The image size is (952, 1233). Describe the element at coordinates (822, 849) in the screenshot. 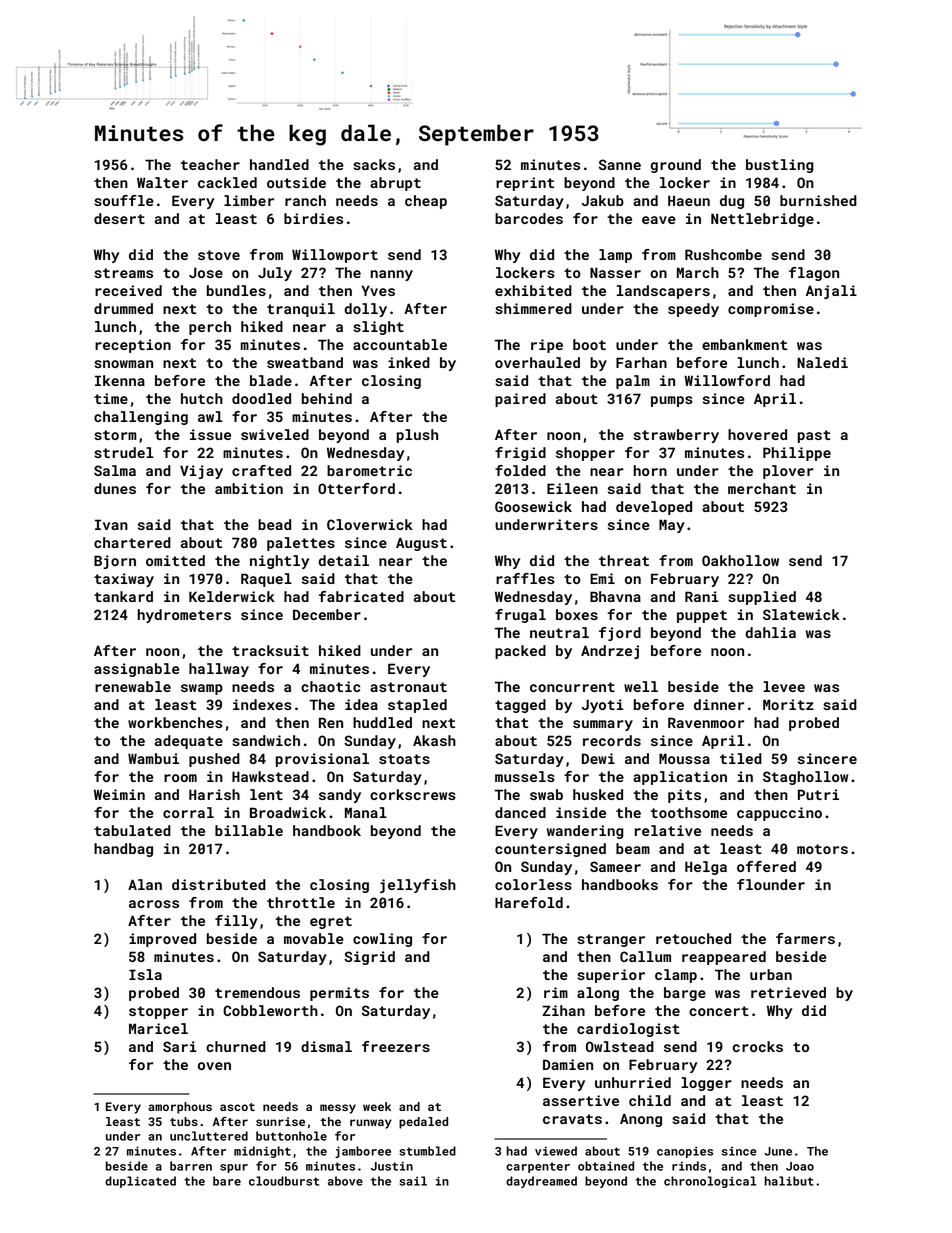

I see `motors` at that location.
